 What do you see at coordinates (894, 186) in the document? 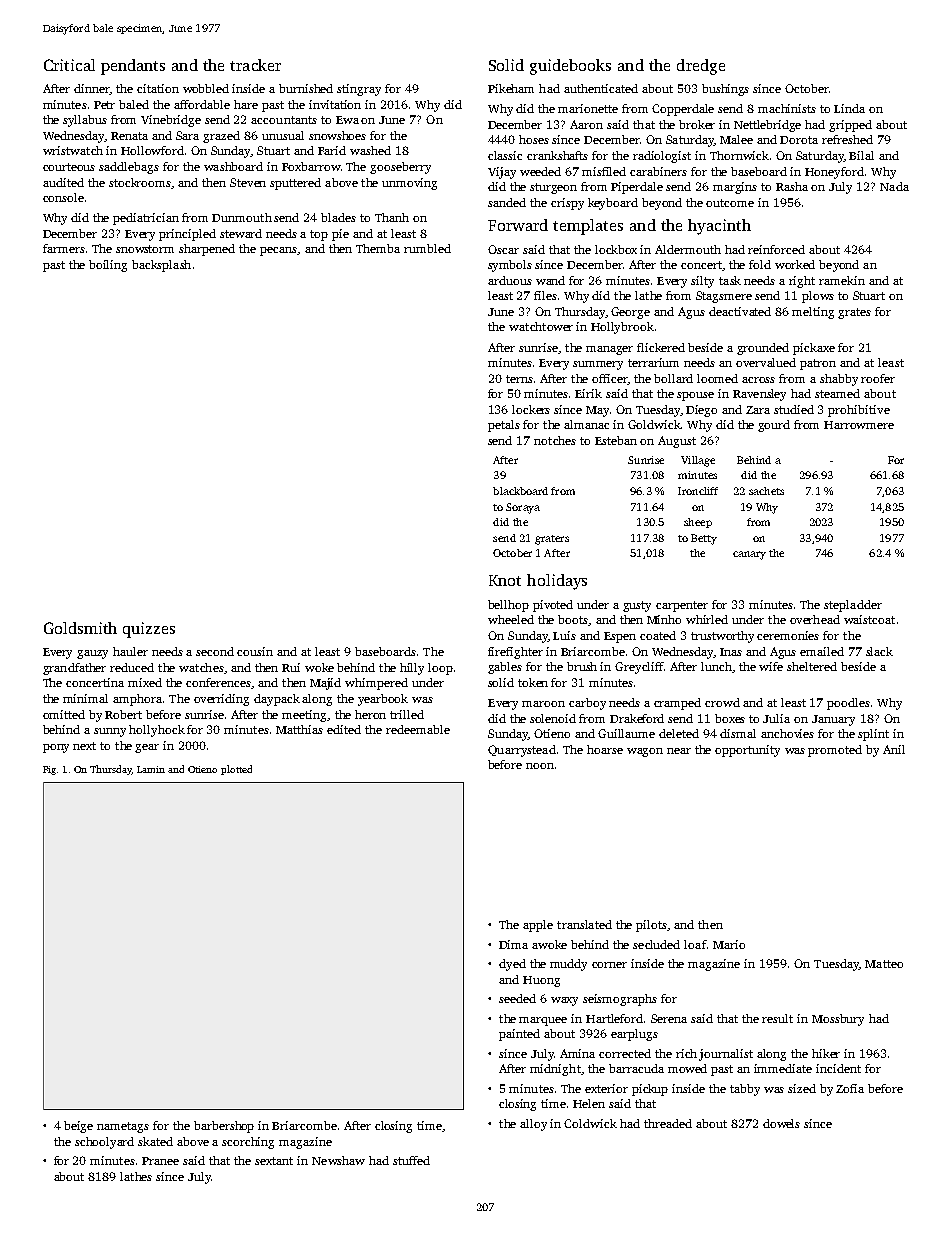
I see `Nada` at bounding box center [894, 186].
